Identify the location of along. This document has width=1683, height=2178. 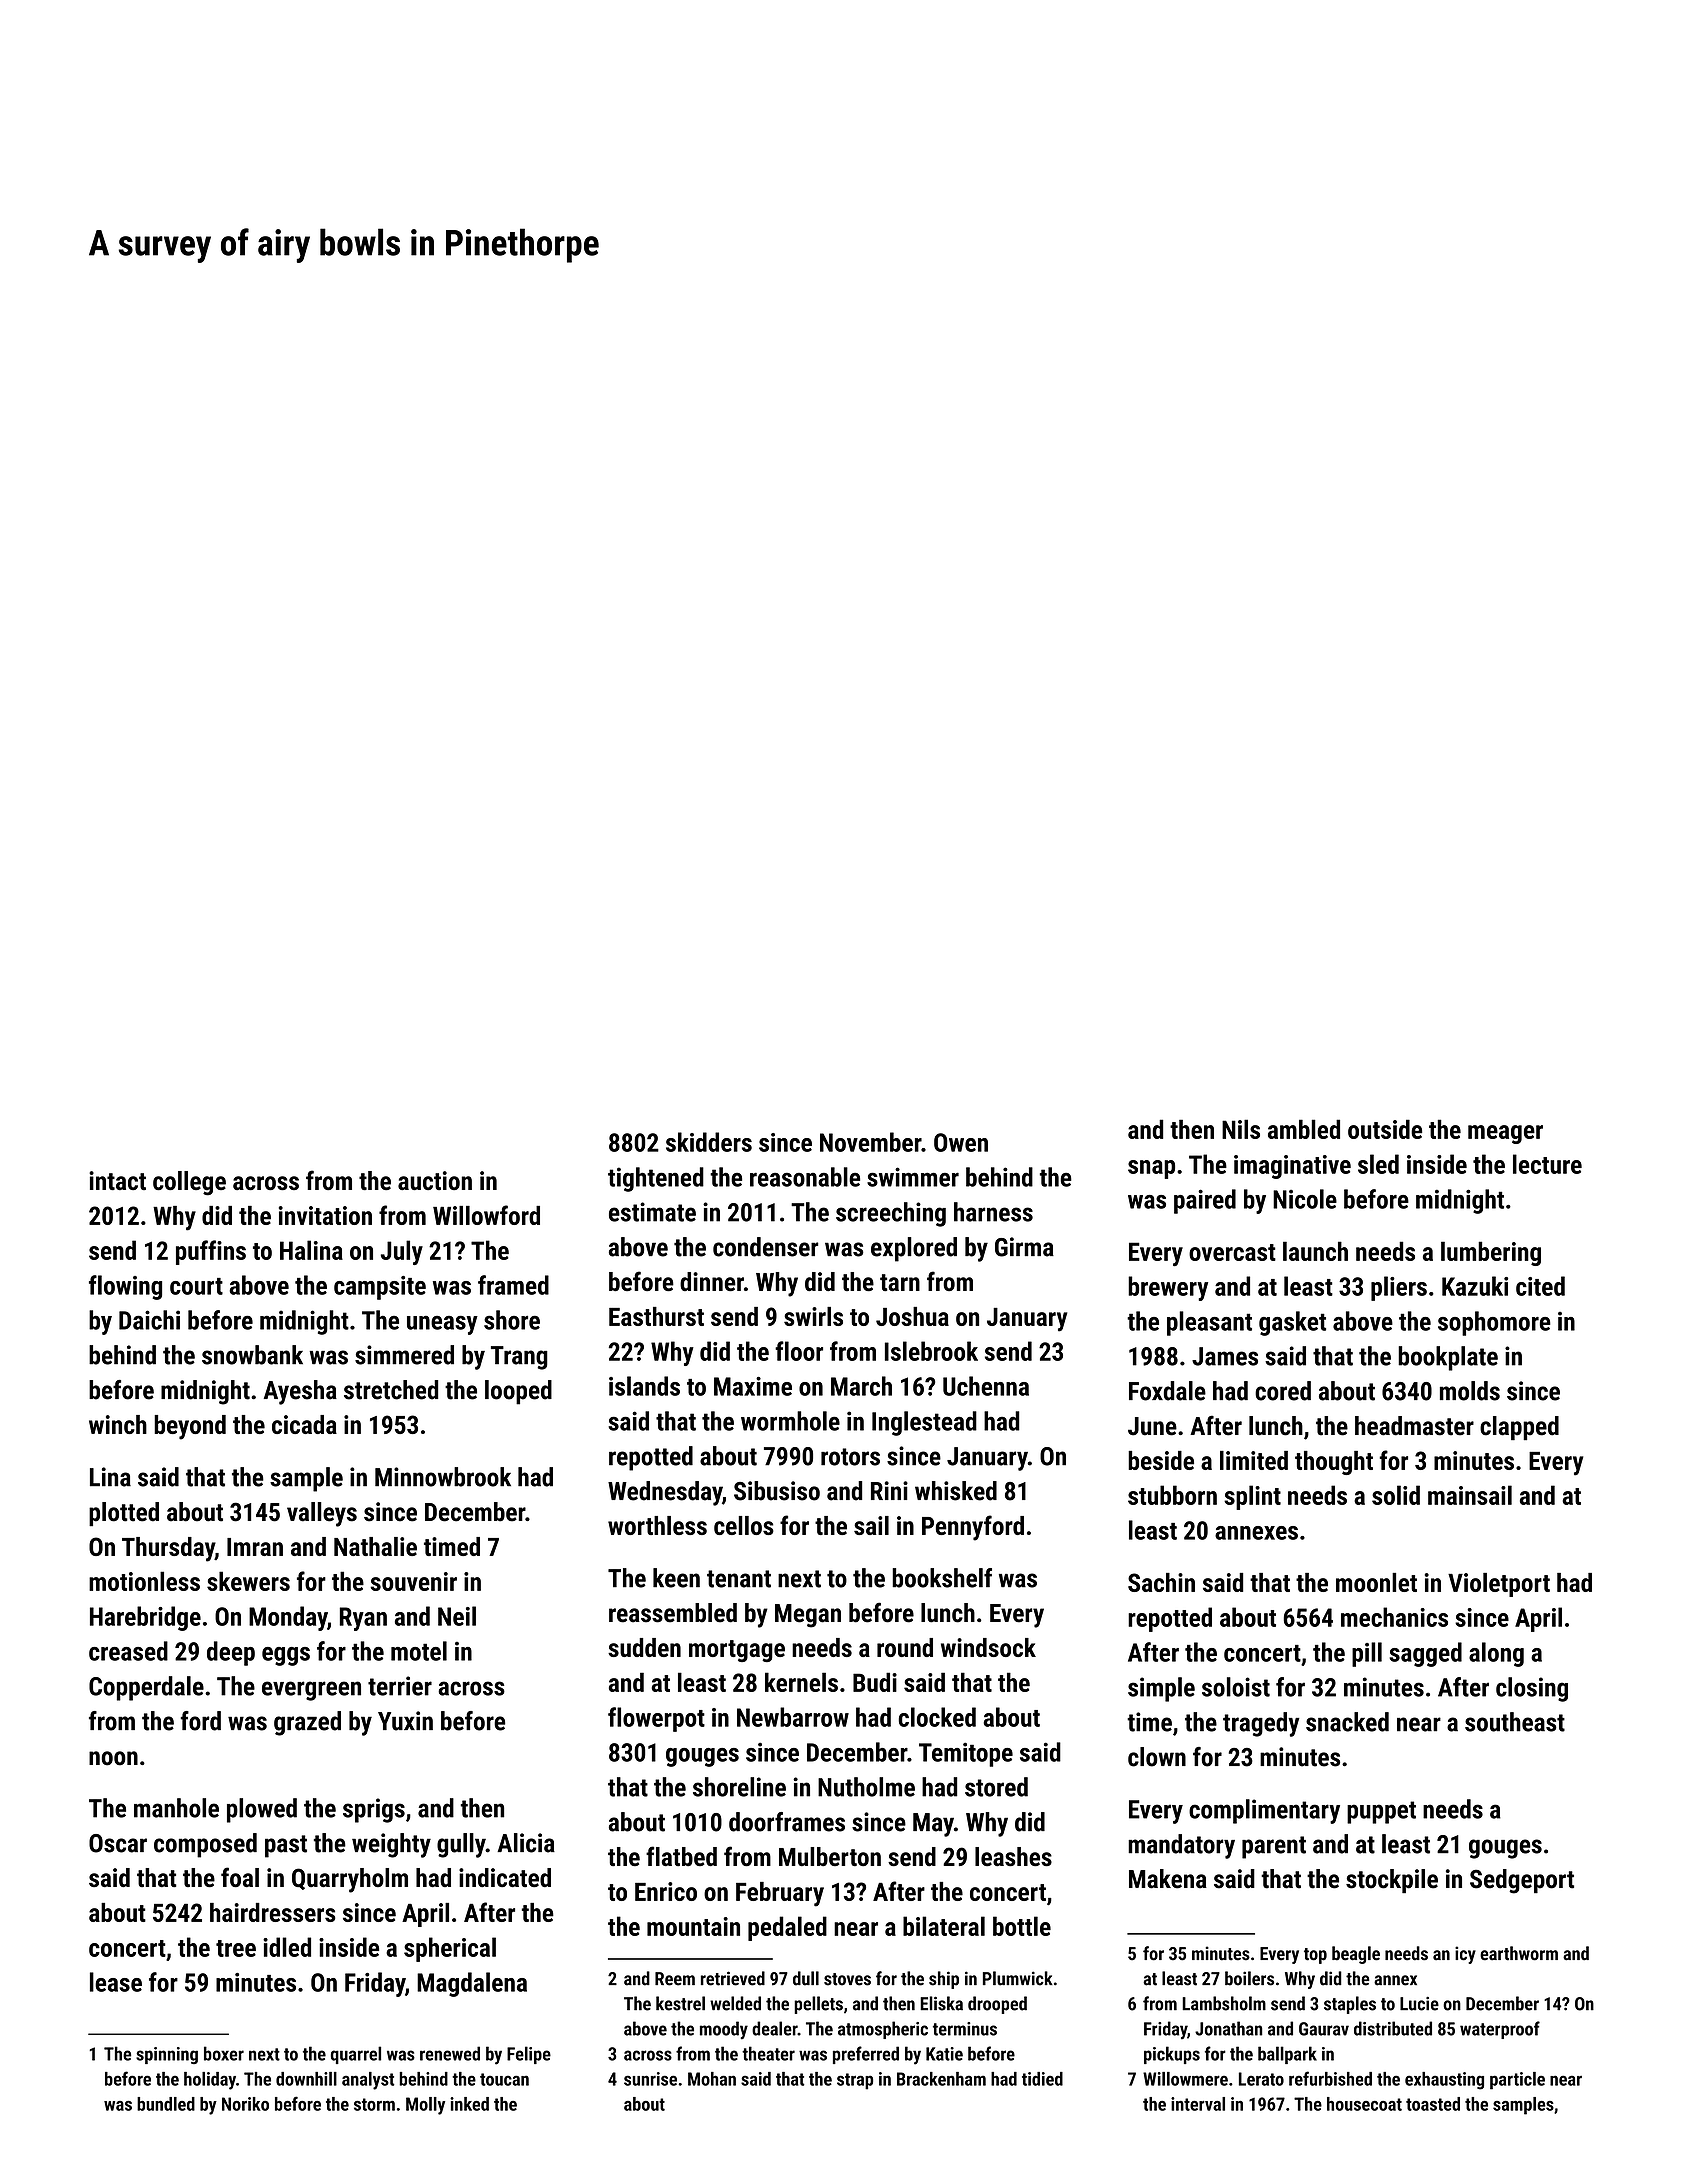
(1496, 1654).
